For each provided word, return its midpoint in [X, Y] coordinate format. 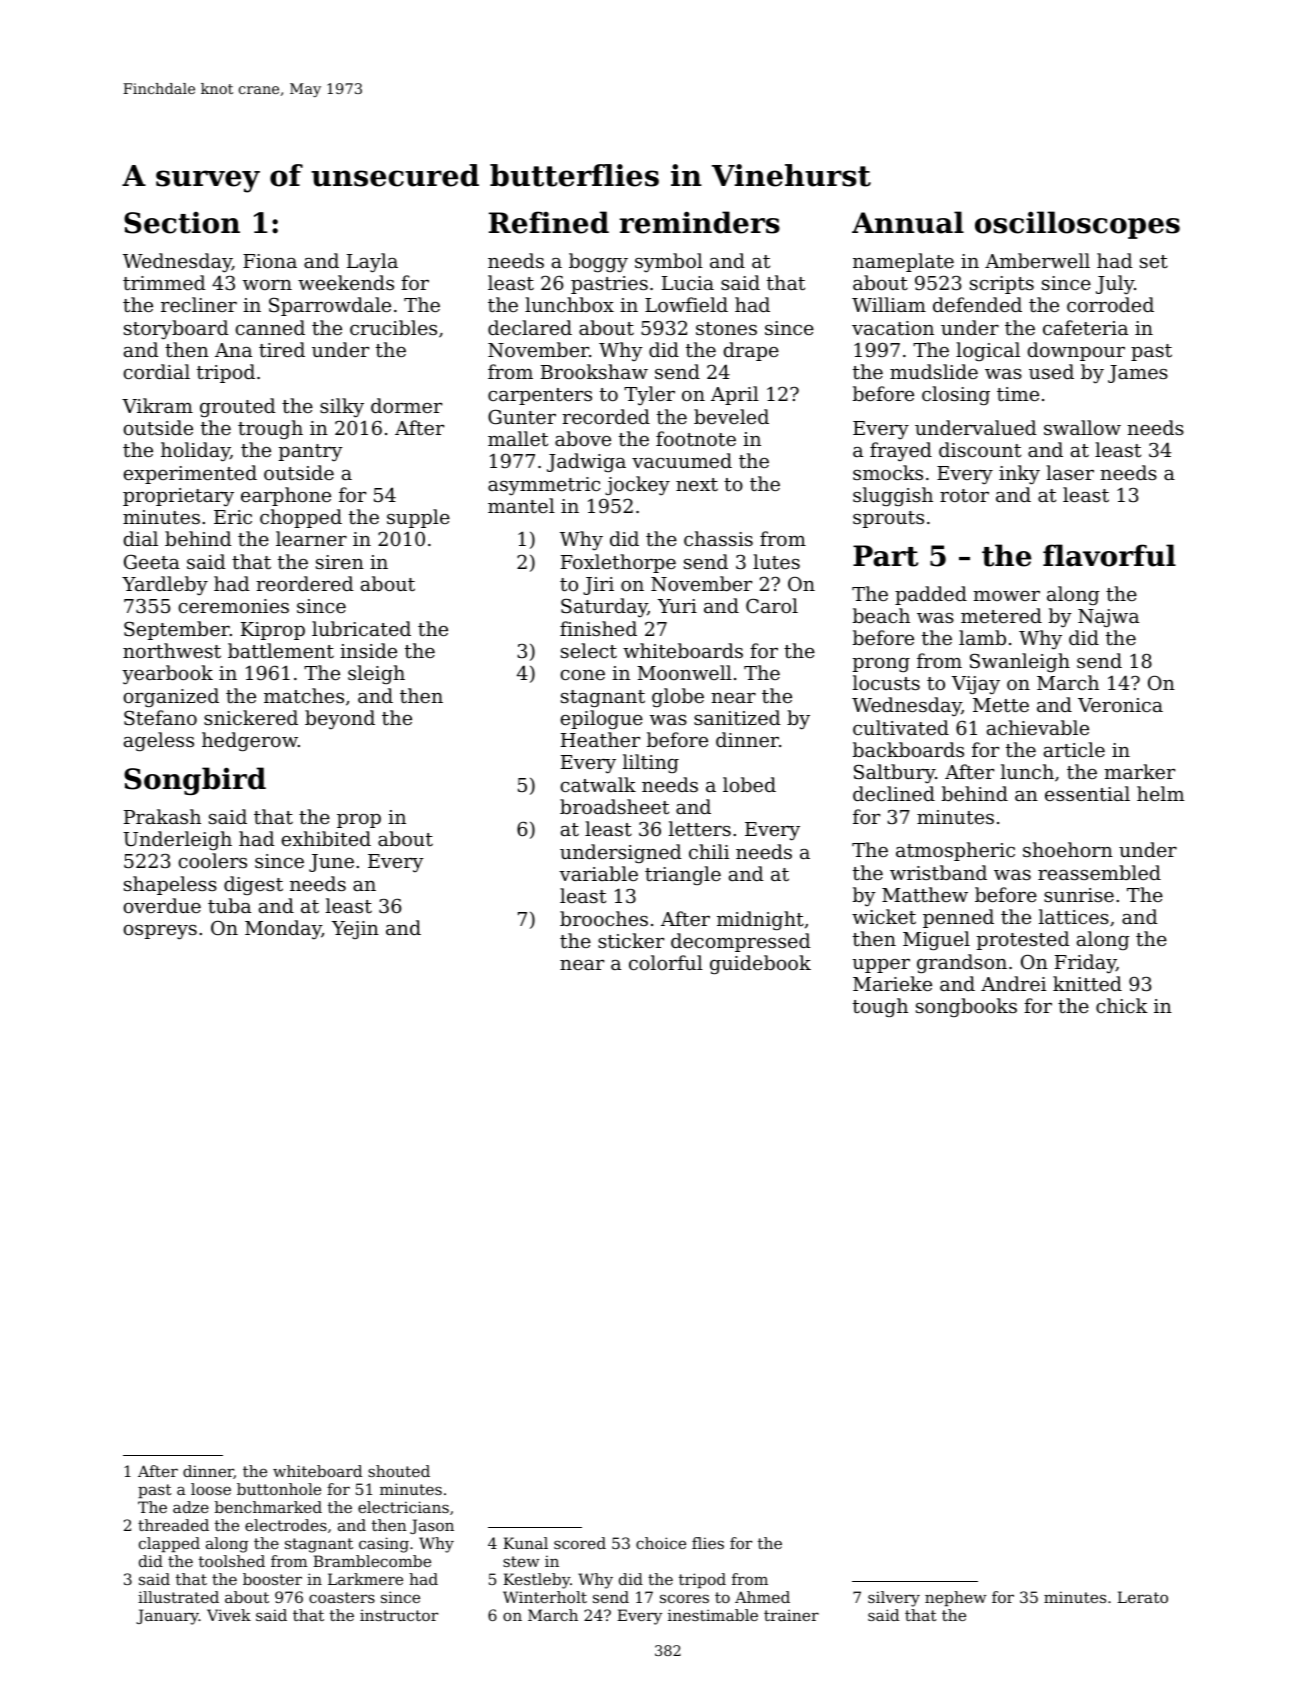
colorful [666, 962]
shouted [399, 1471]
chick [1122, 1005]
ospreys [160, 932]
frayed [901, 451]
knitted [1087, 983]
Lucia [688, 283]
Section [182, 223]
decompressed [741, 942]
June [331, 863]
